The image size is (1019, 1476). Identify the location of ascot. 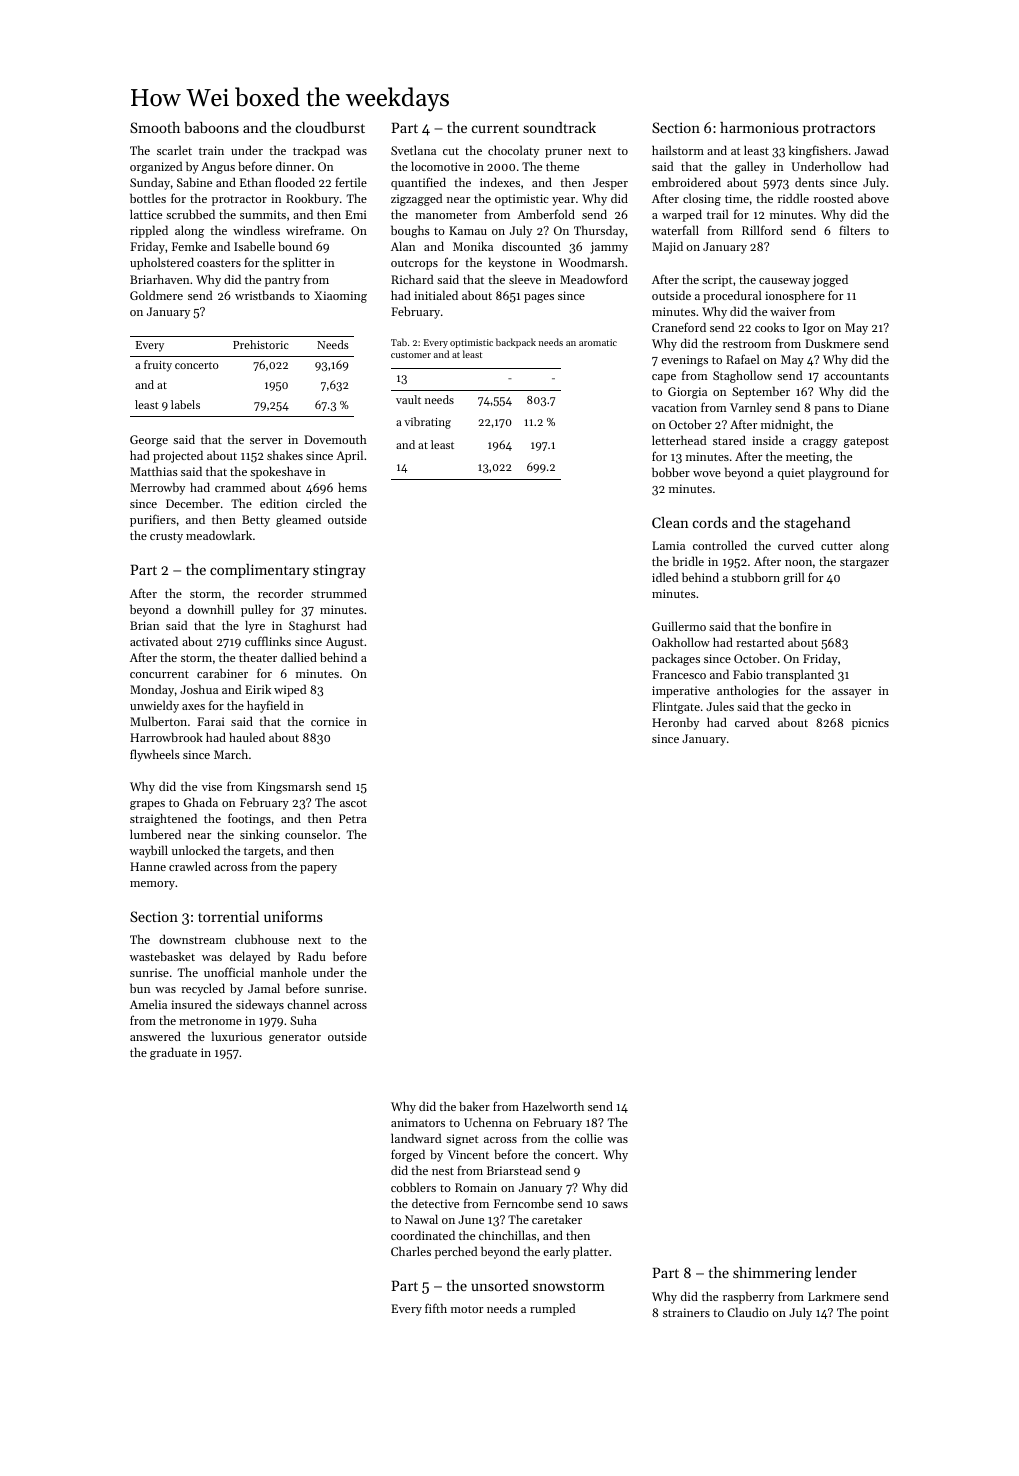
(353, 803).
